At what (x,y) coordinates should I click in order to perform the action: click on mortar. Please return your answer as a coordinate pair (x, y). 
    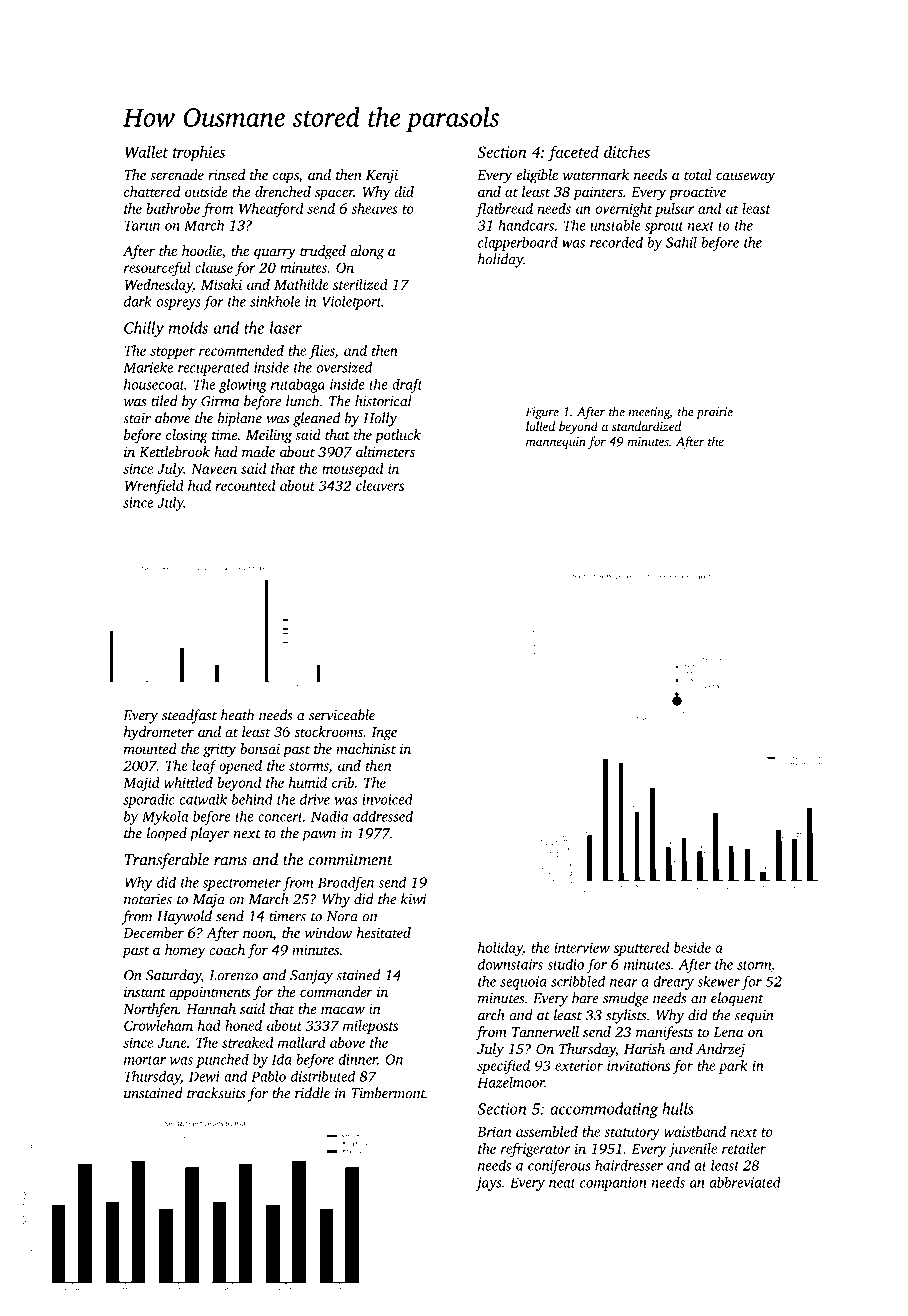
    Looking at the image, I should click on (145, 1060).
